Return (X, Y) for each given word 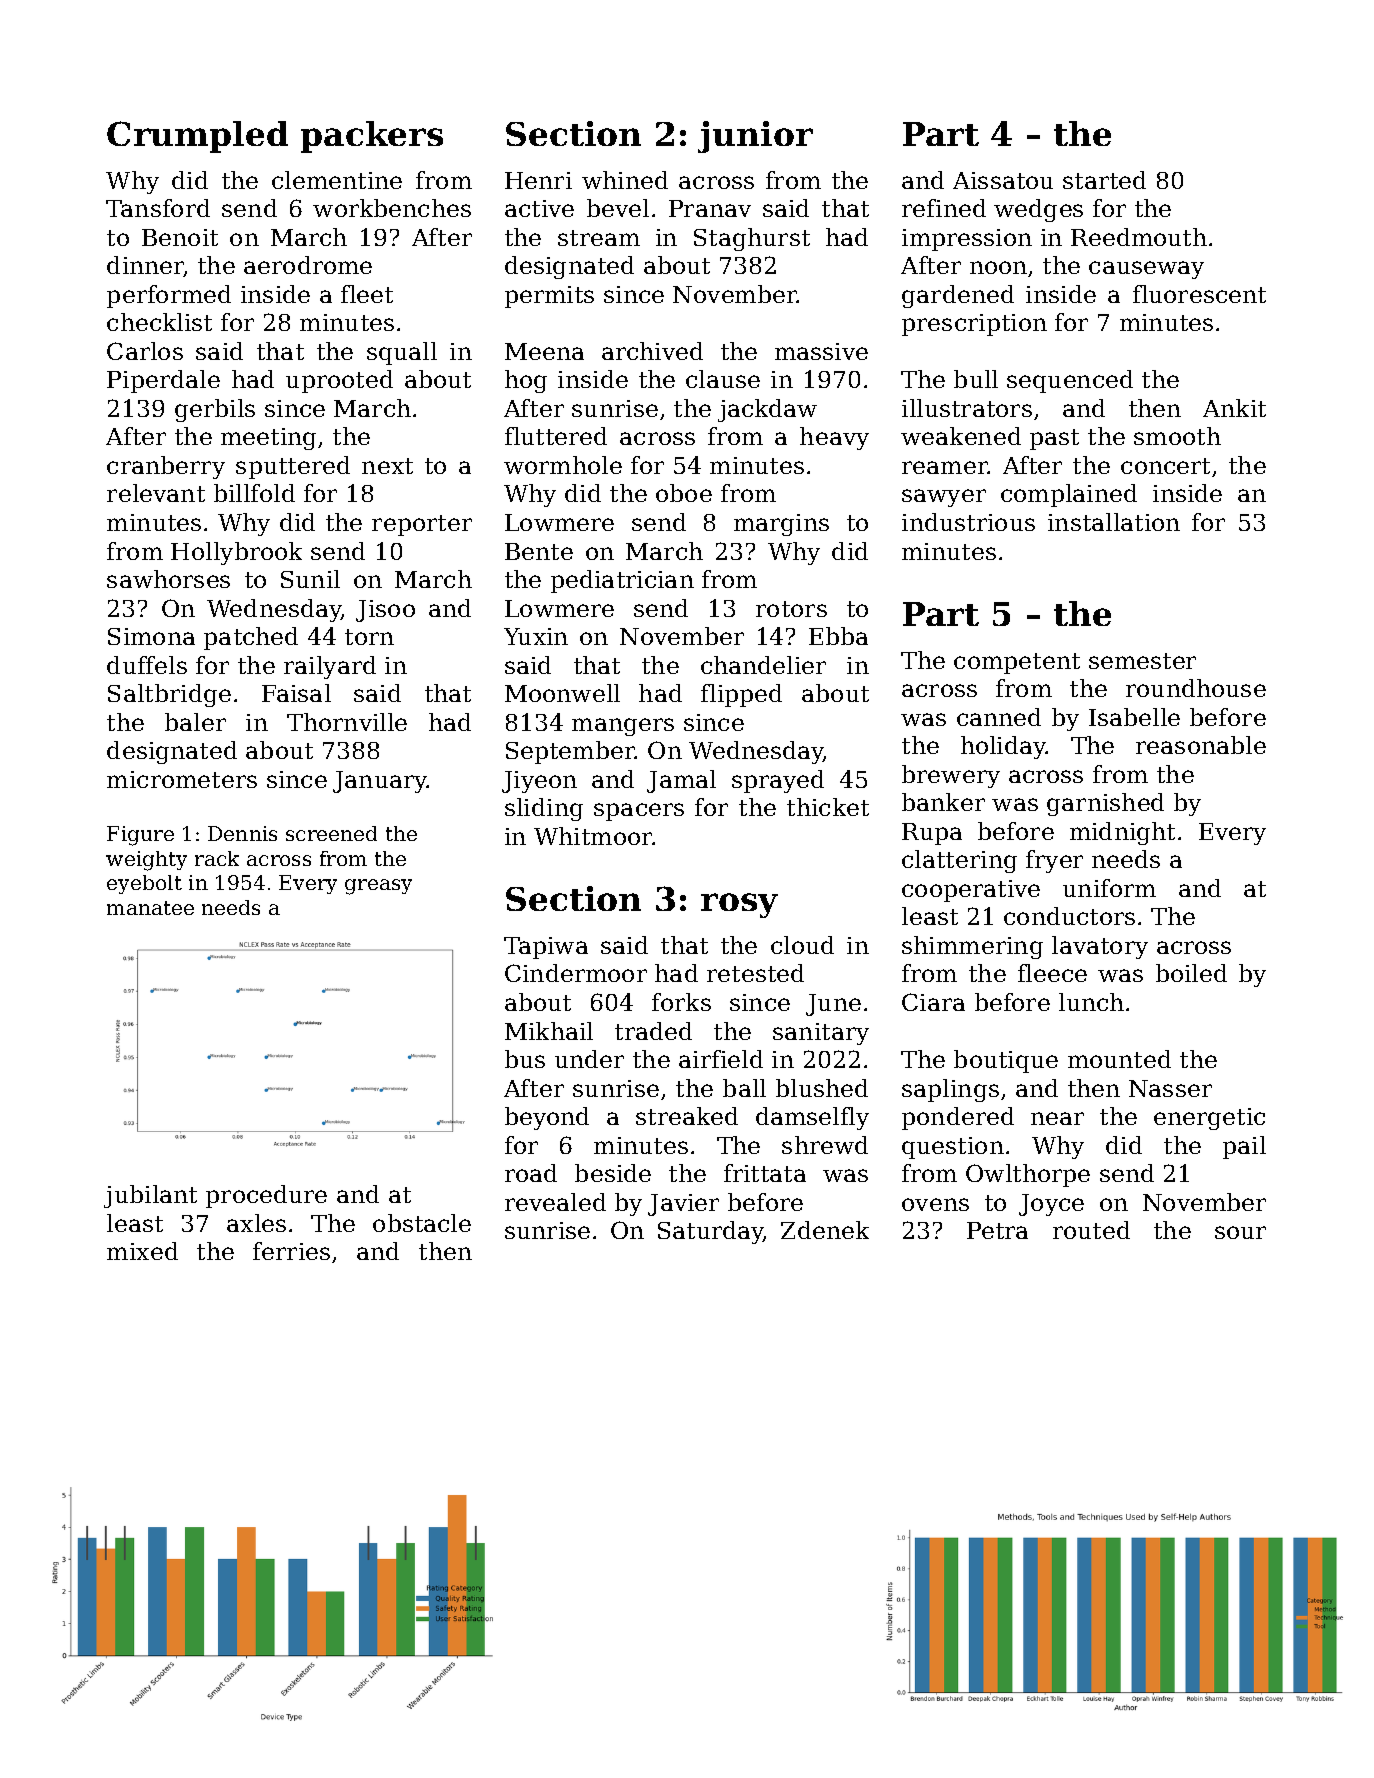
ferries (291, 1251)
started (1104, 180)
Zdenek (825, 1230)
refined (944, 208)
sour (1240, 1232)
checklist (159, 322)
